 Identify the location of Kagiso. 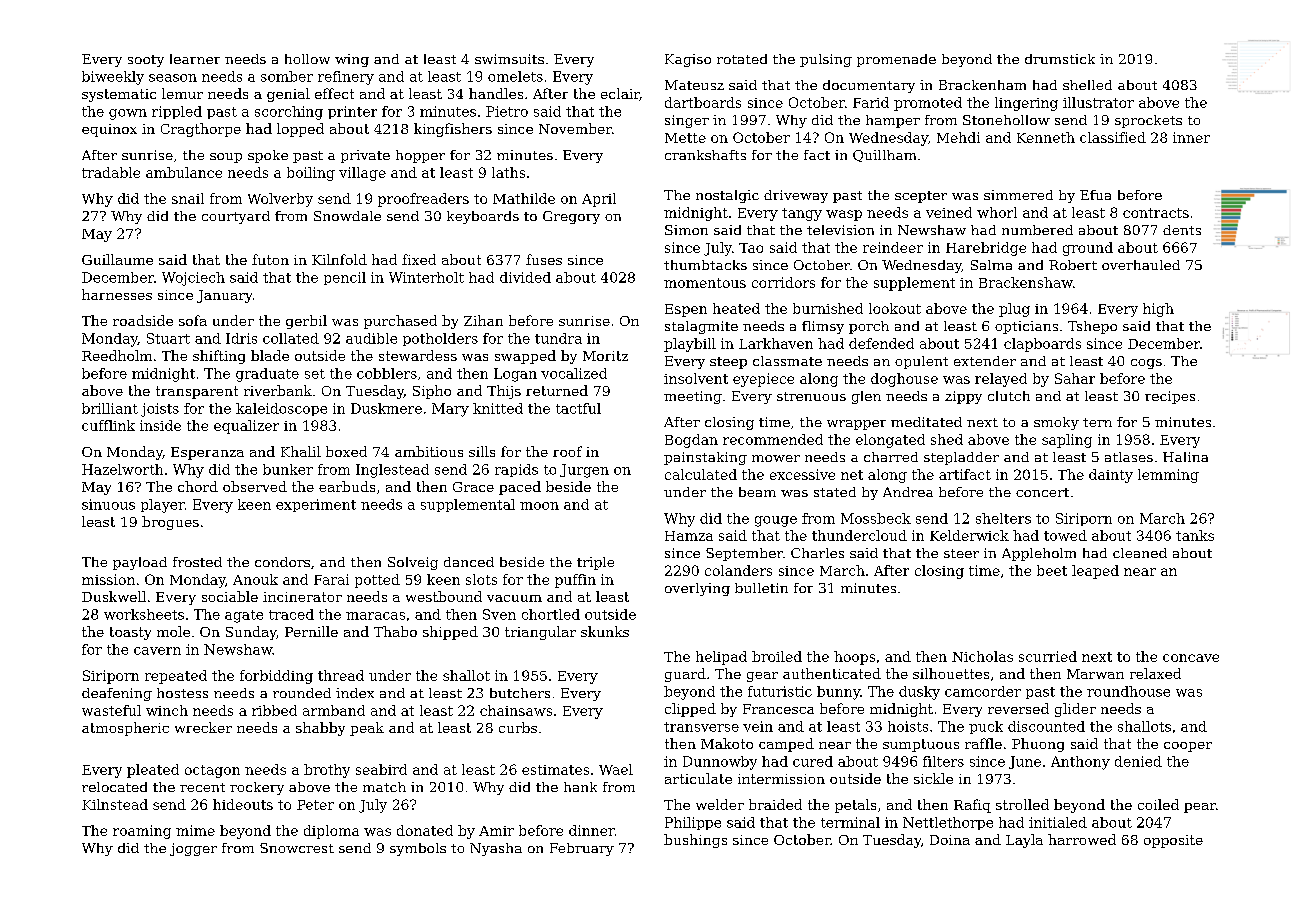
(688, 60).
